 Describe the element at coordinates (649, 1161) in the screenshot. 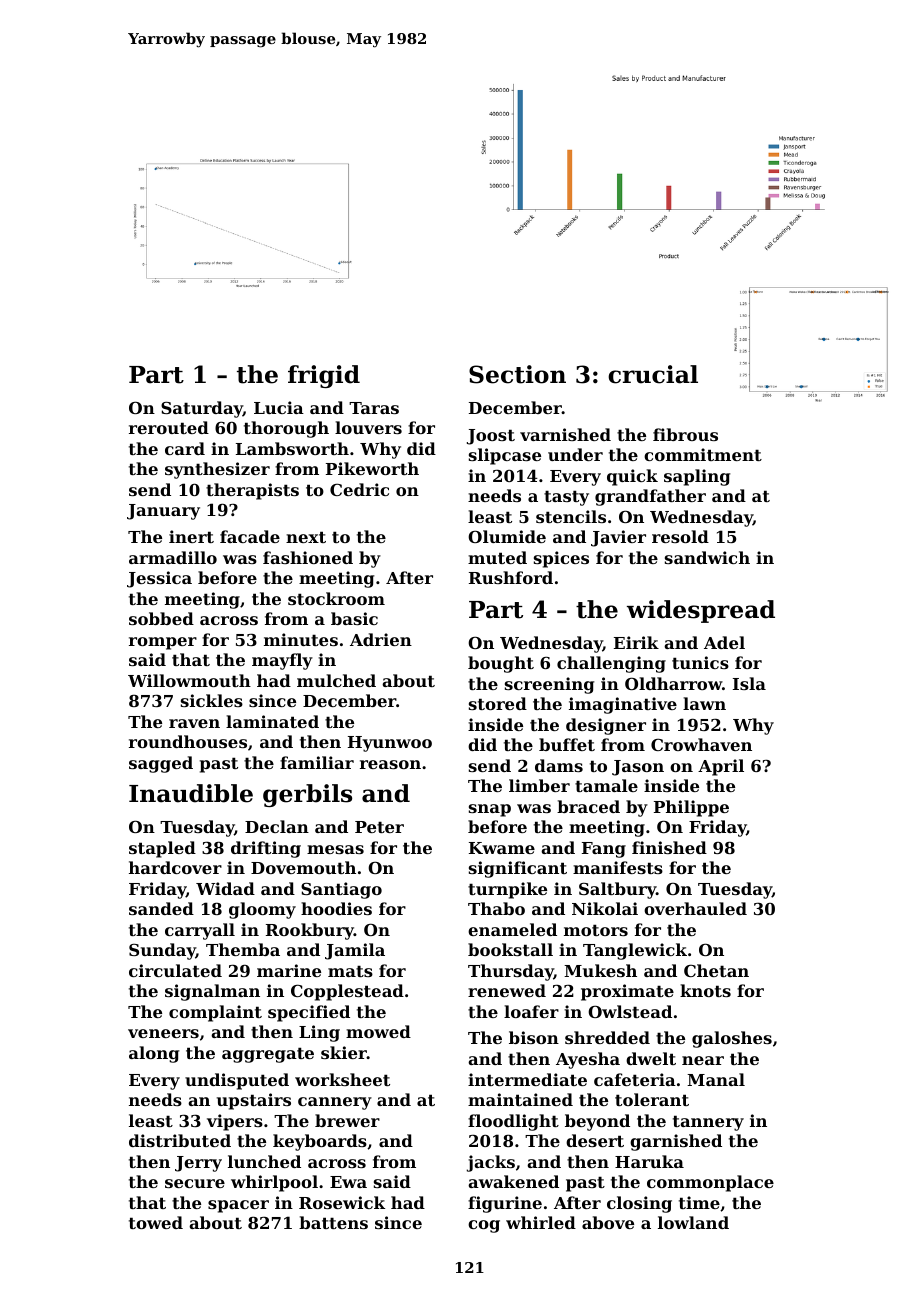

I see `Haruka` at that location.
